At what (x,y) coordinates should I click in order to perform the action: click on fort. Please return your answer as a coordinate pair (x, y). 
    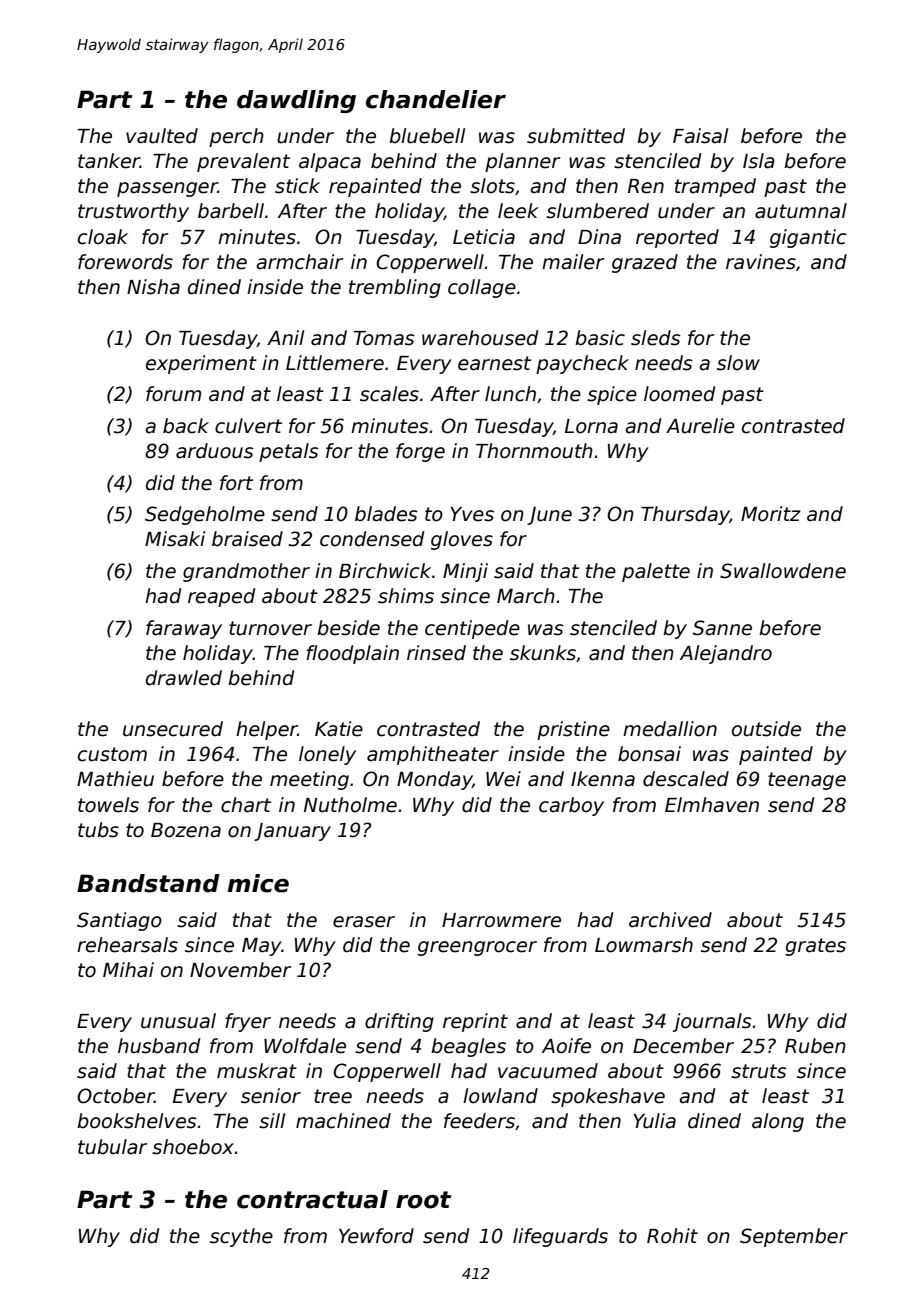
    Looking at the image, I should click on (236, 483).
